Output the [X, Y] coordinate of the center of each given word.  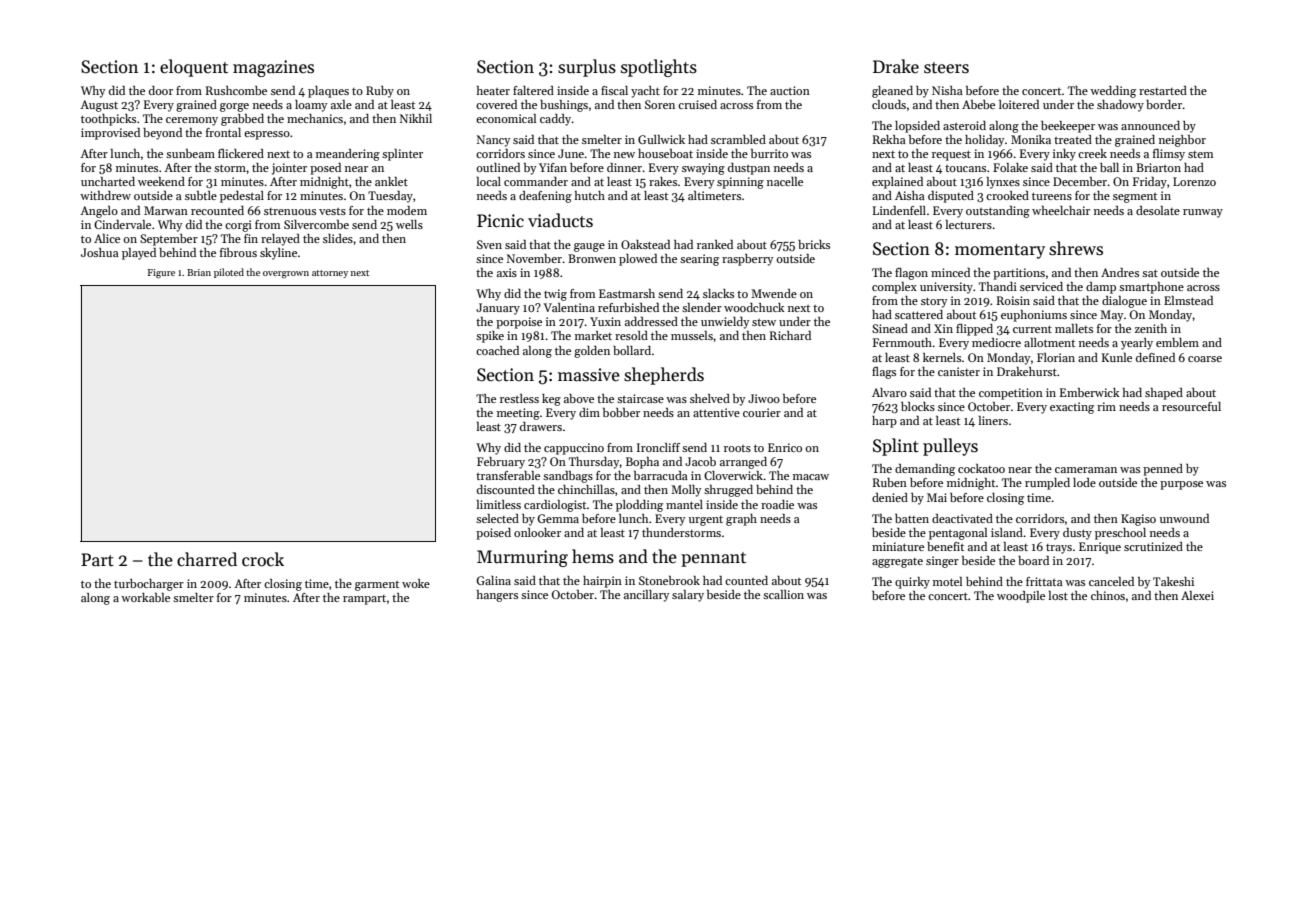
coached [497, 350]
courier [762, 412]
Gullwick [661, 139]
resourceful [1191, 406]
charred [207, 559]
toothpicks [108, 120]
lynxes [1003, 183]
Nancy [493, 141]
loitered [1019, 104]
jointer [289, 169]
